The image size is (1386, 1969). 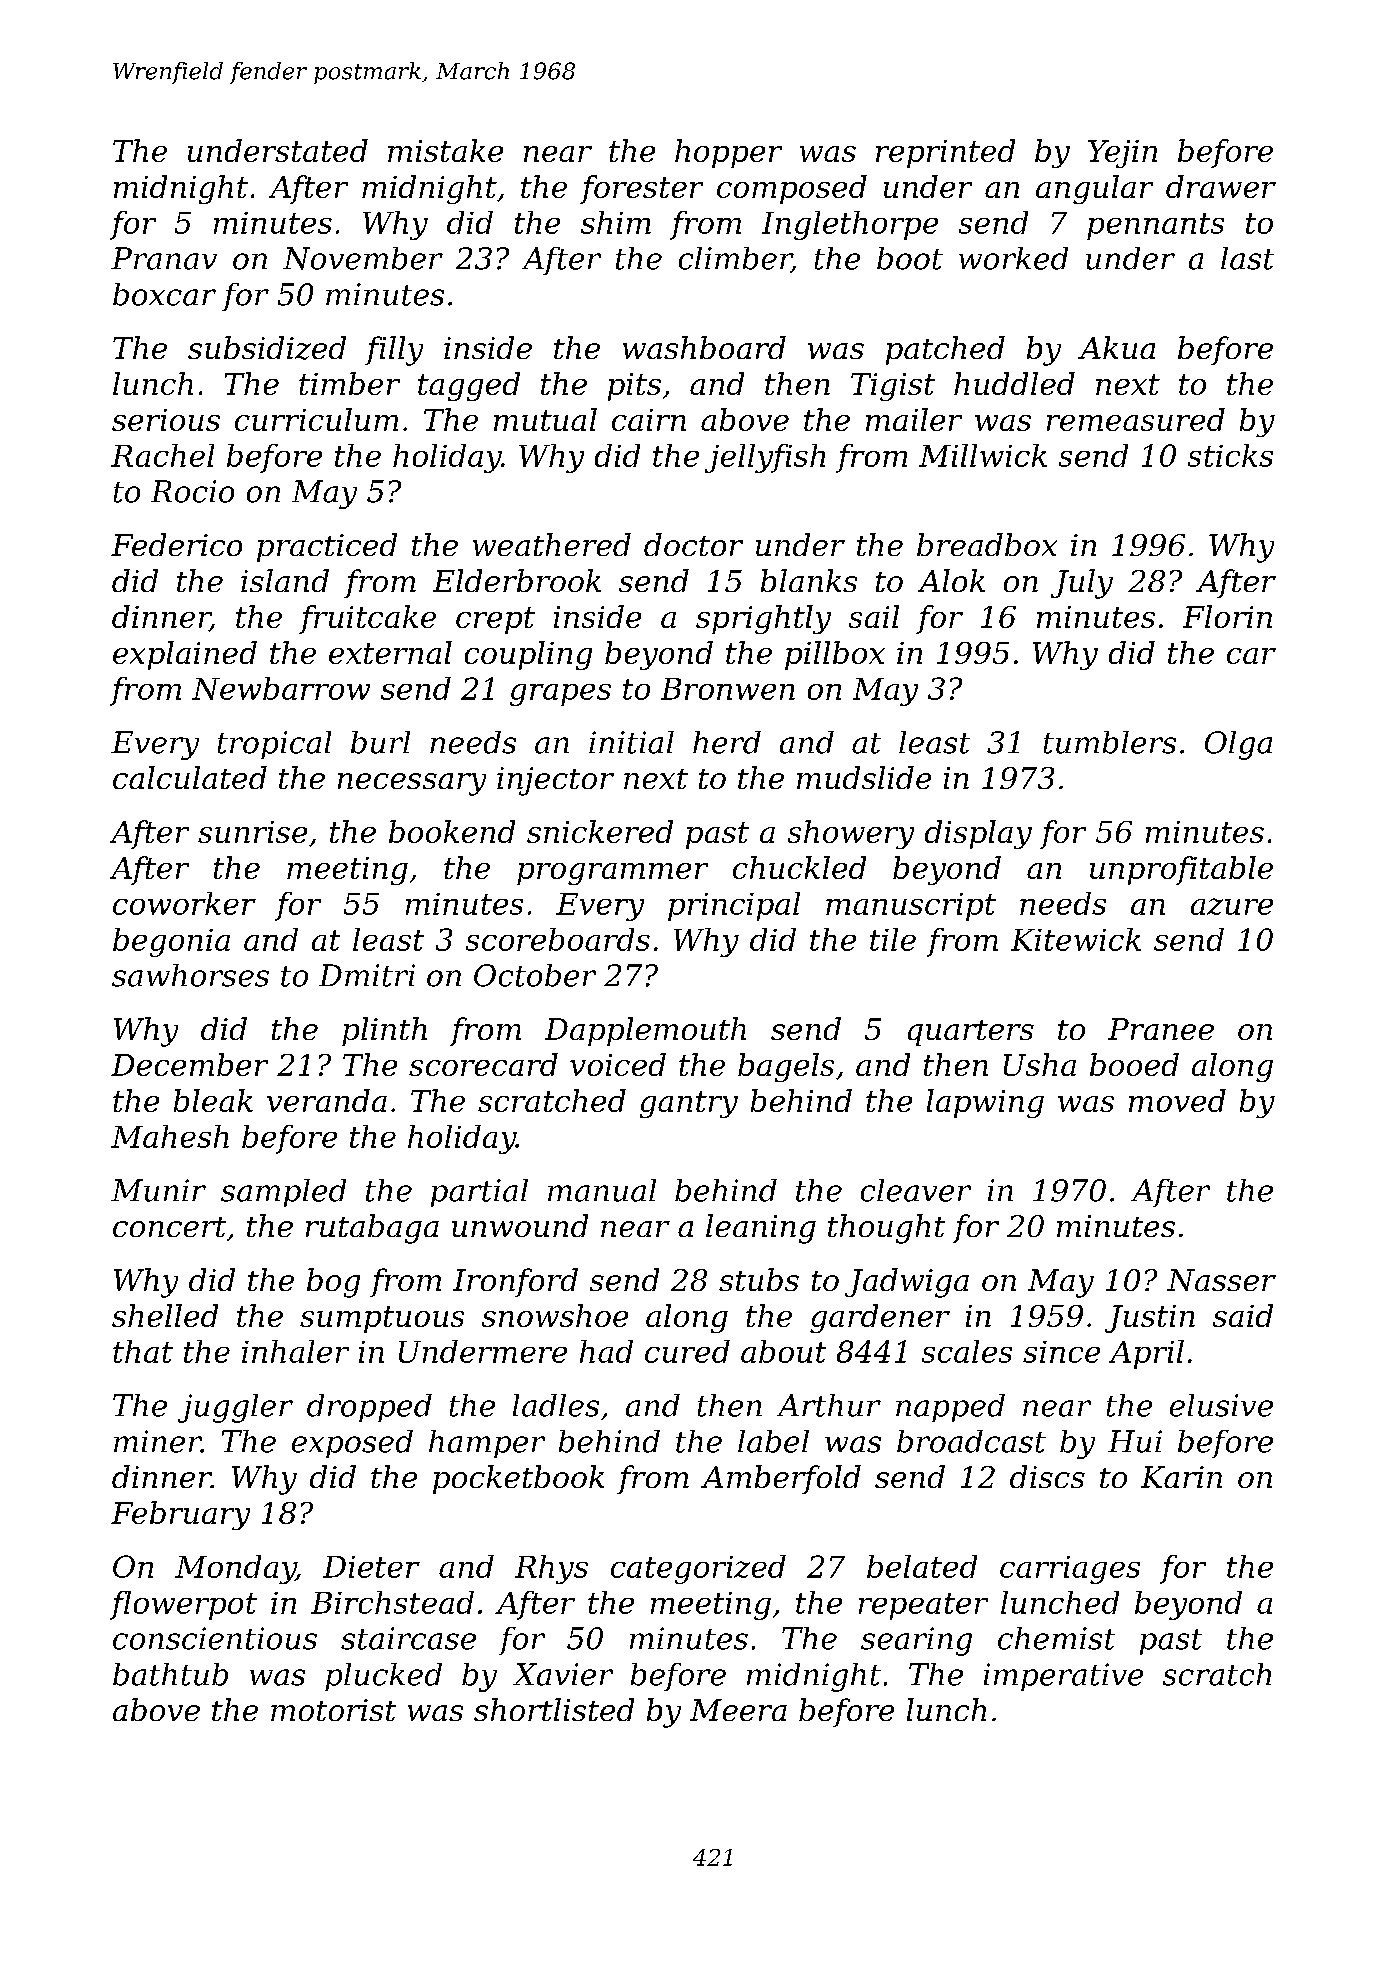 What do you see at coordinates (554, 1709) in the image?
I see `shortlisted` at bounding box center [554, 1709].
